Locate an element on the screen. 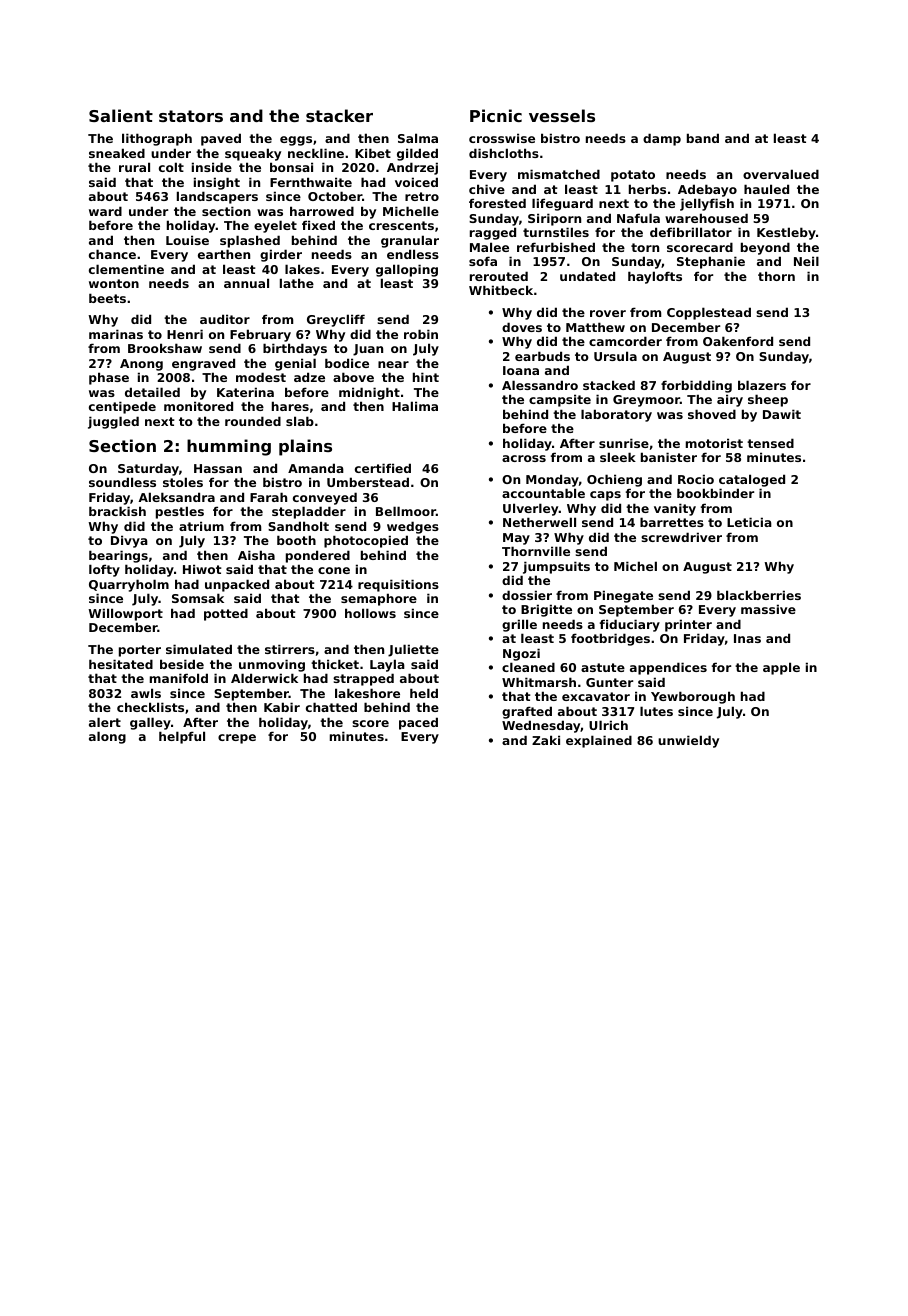 The image size is (908, 1316). Quarryholm is located at coordinates (129, 585).
